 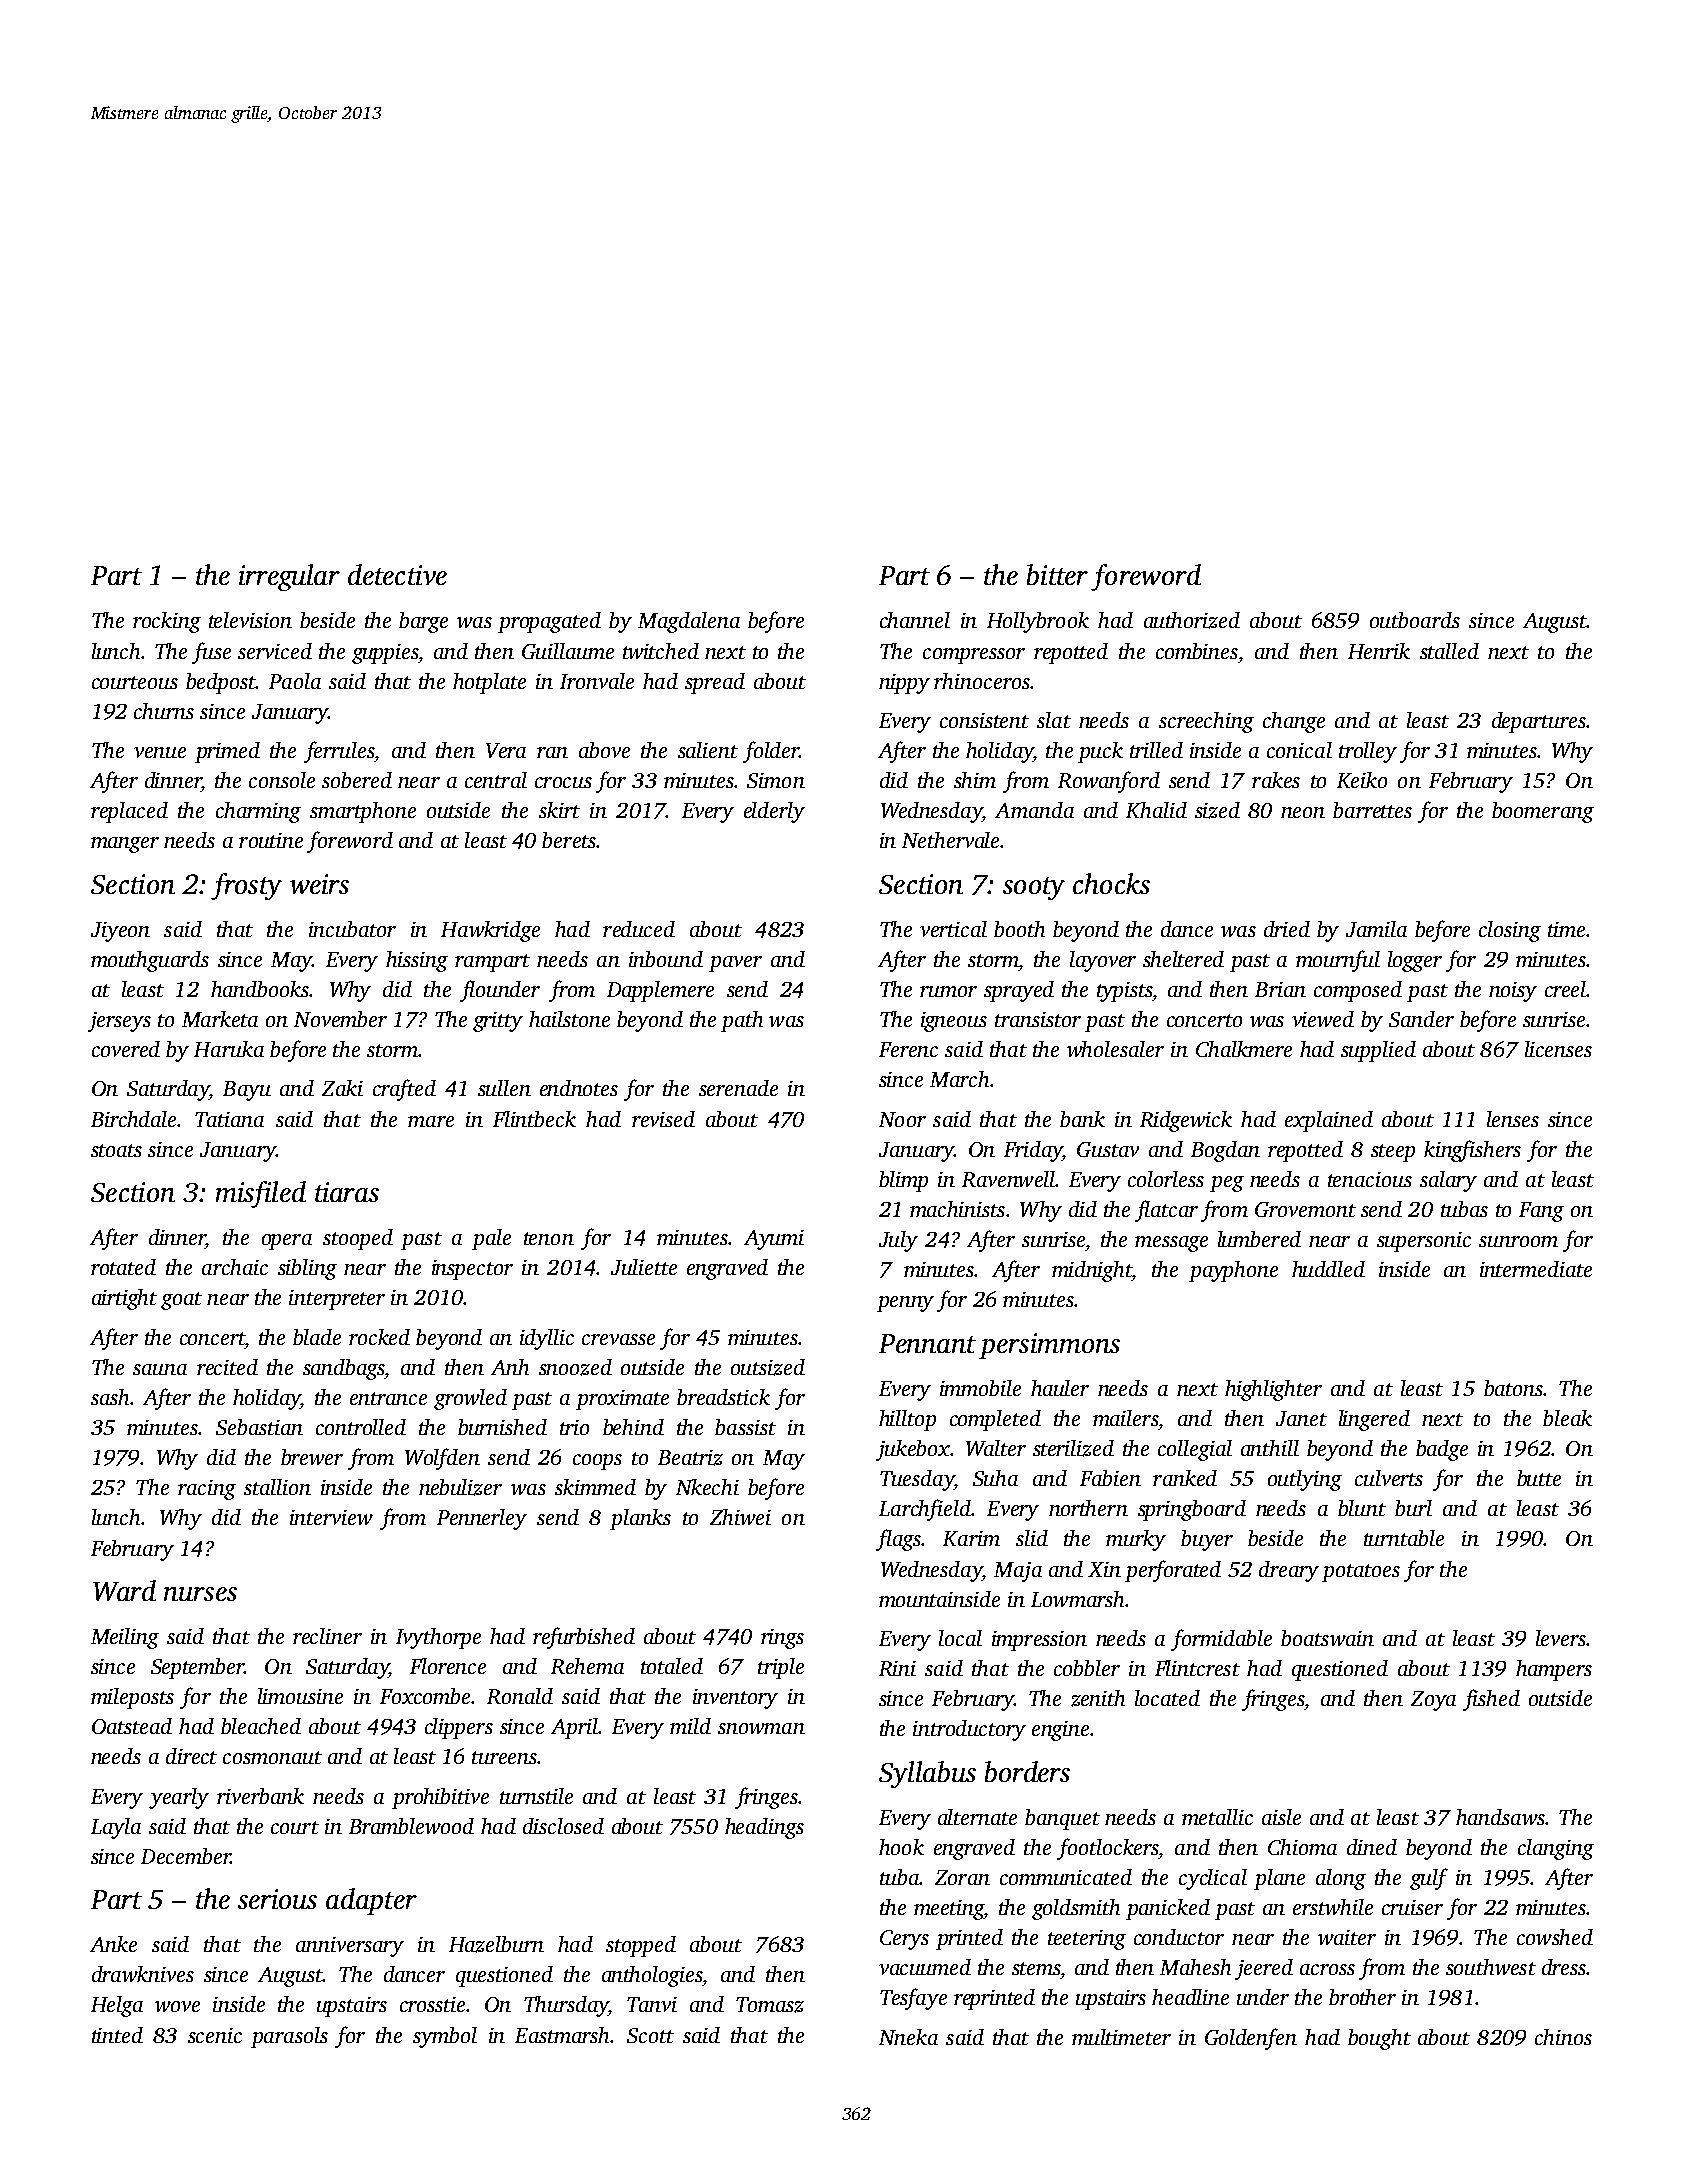 I want to click on rocked, so click(x=379, y=1337).
